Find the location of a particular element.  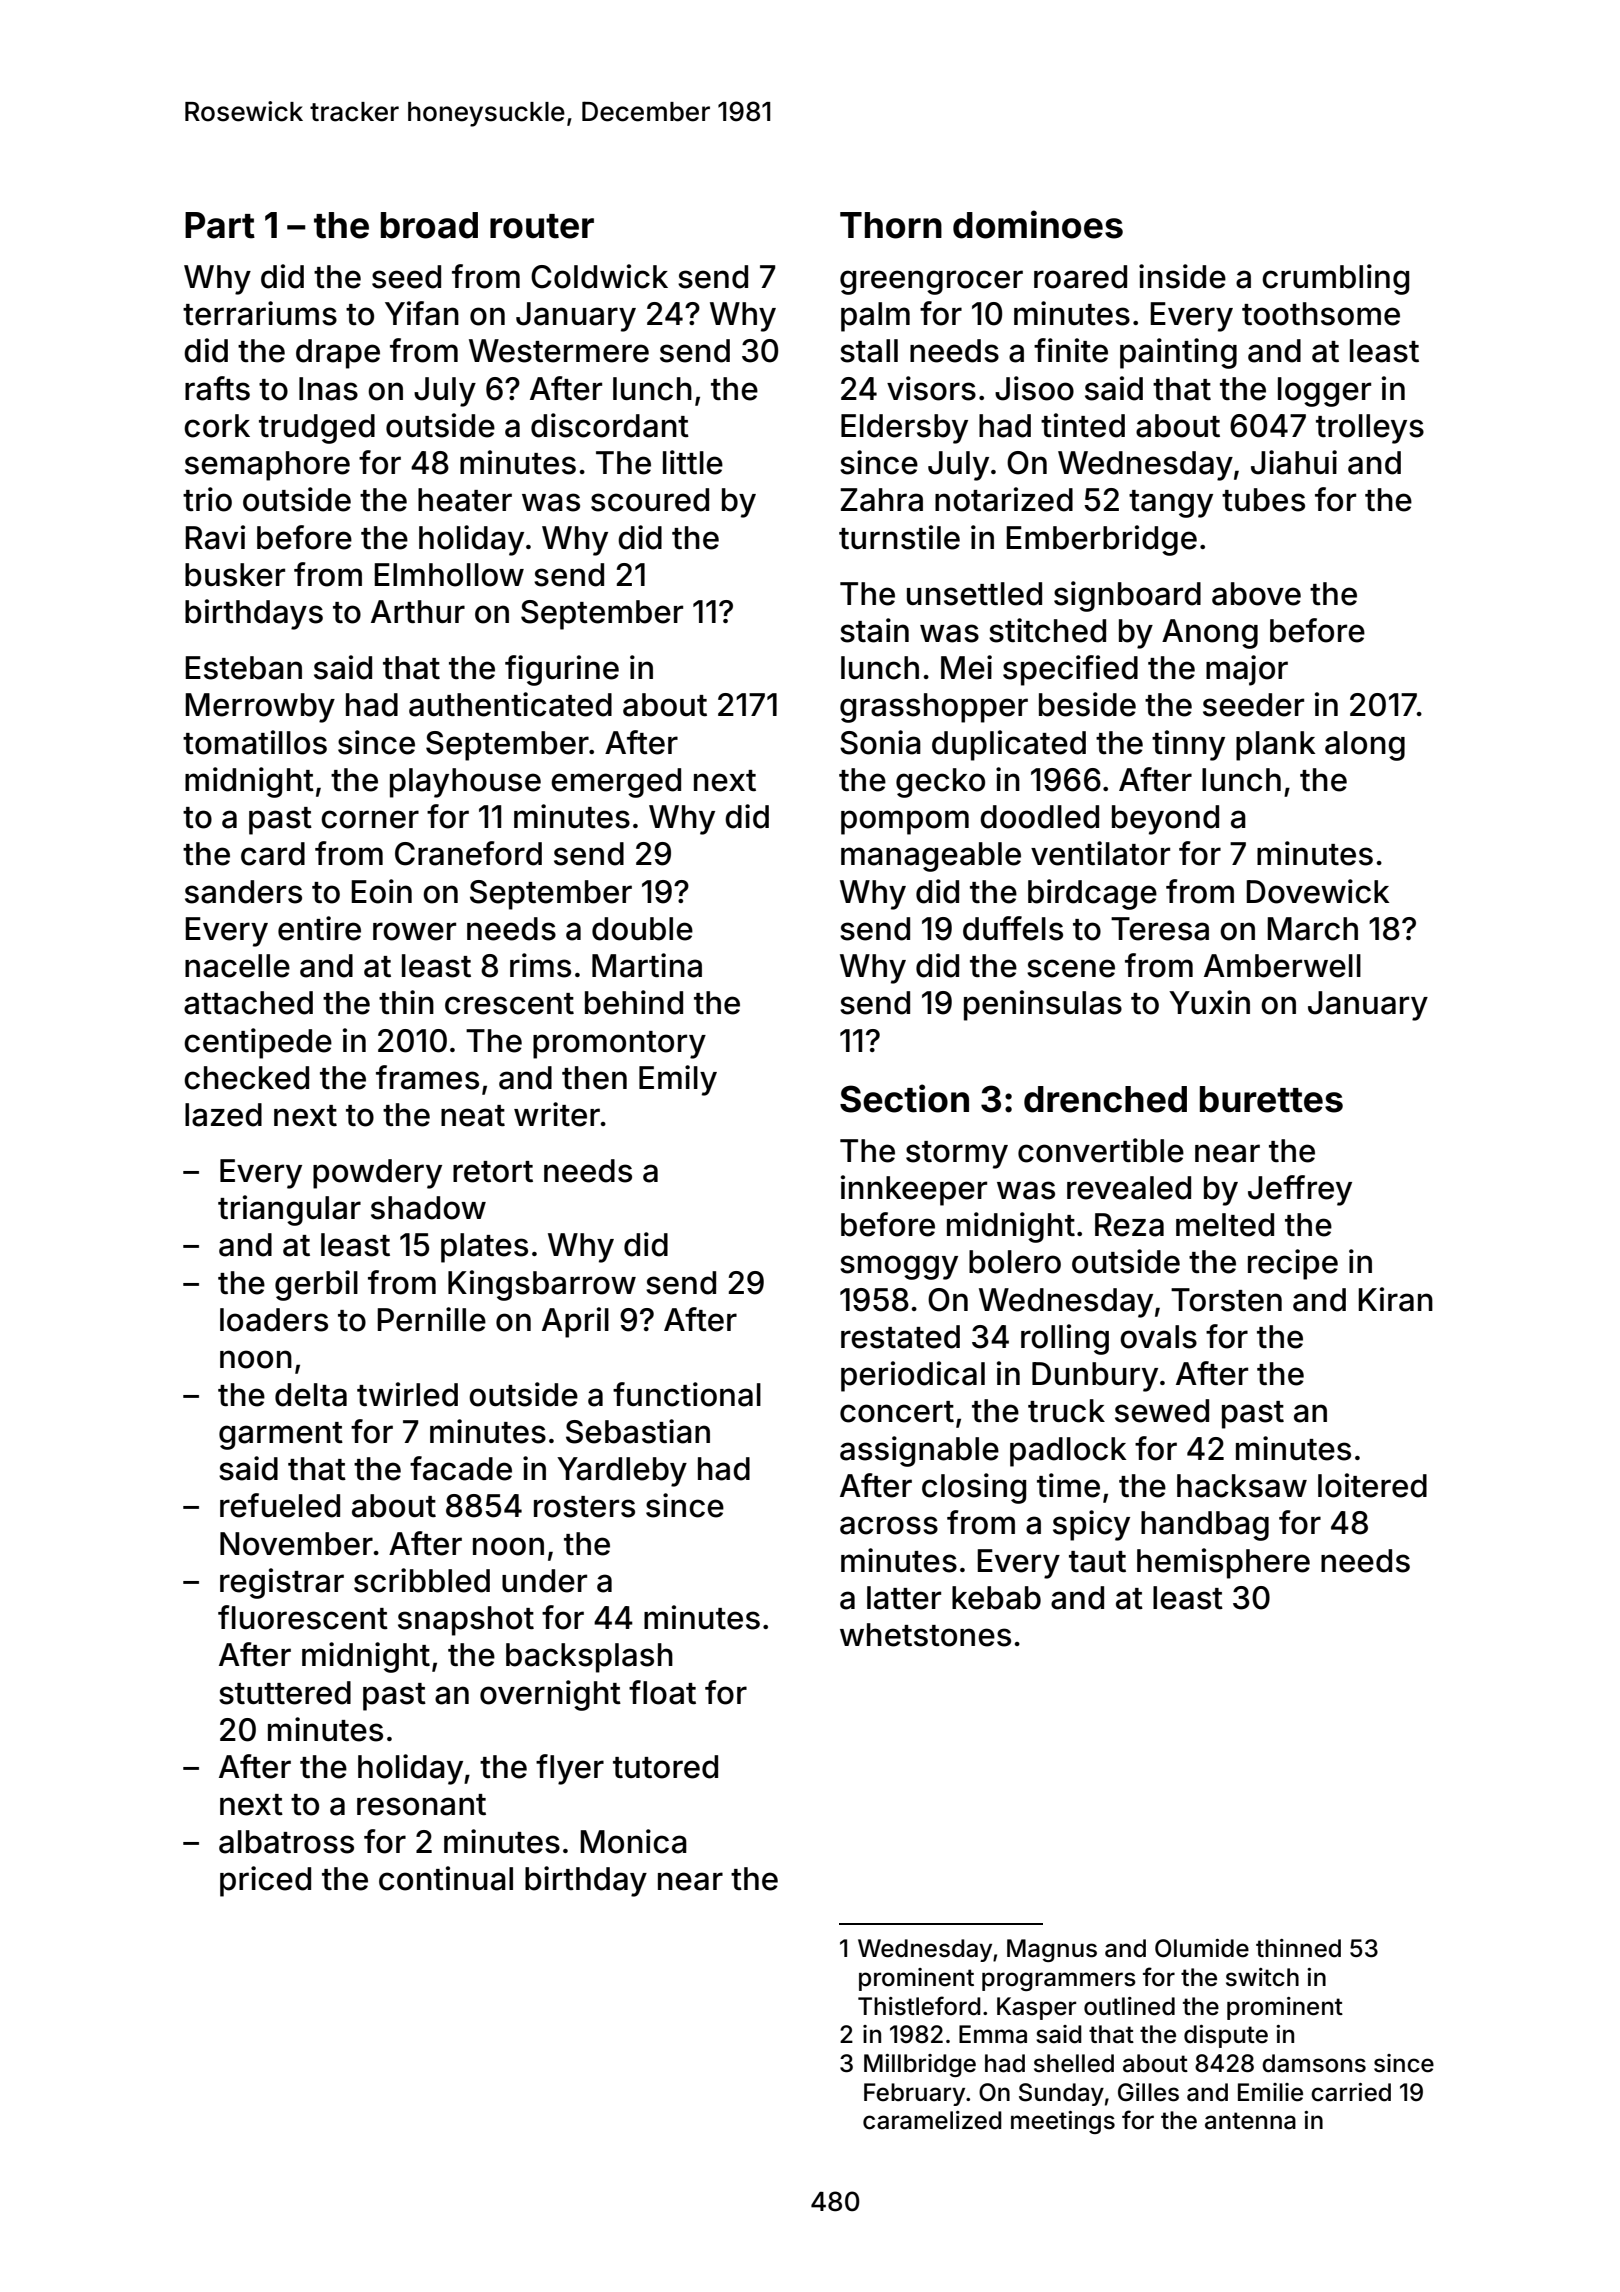

continual is located at coordinates (446, 1878).
